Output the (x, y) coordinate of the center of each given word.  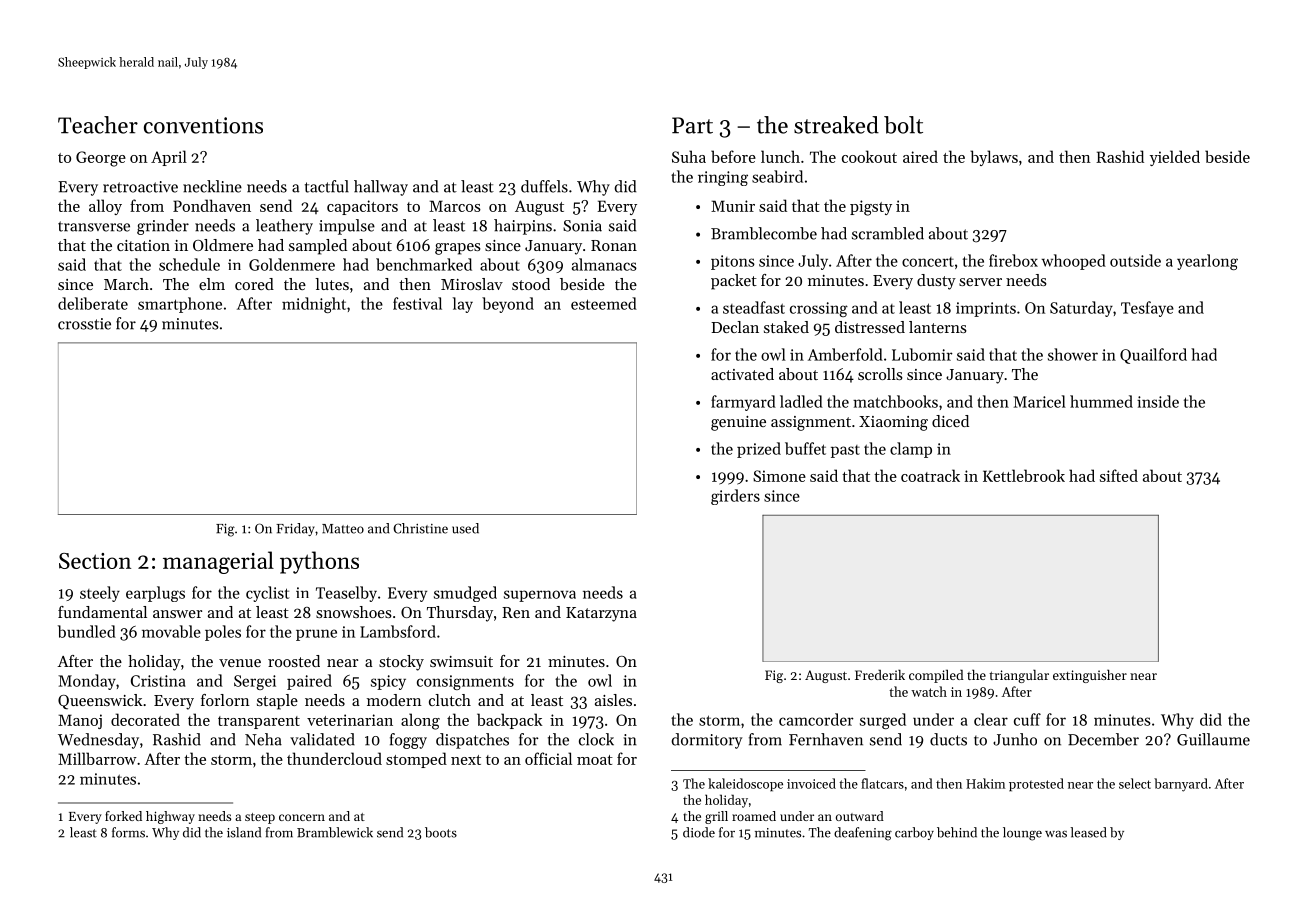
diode (699, 832)
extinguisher (1090, 676)
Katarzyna (601, 614)
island (244, 832)
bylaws (994, 158)
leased (1088, 832)
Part (692, 125)
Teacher (98, 125)
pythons (319, 562)
